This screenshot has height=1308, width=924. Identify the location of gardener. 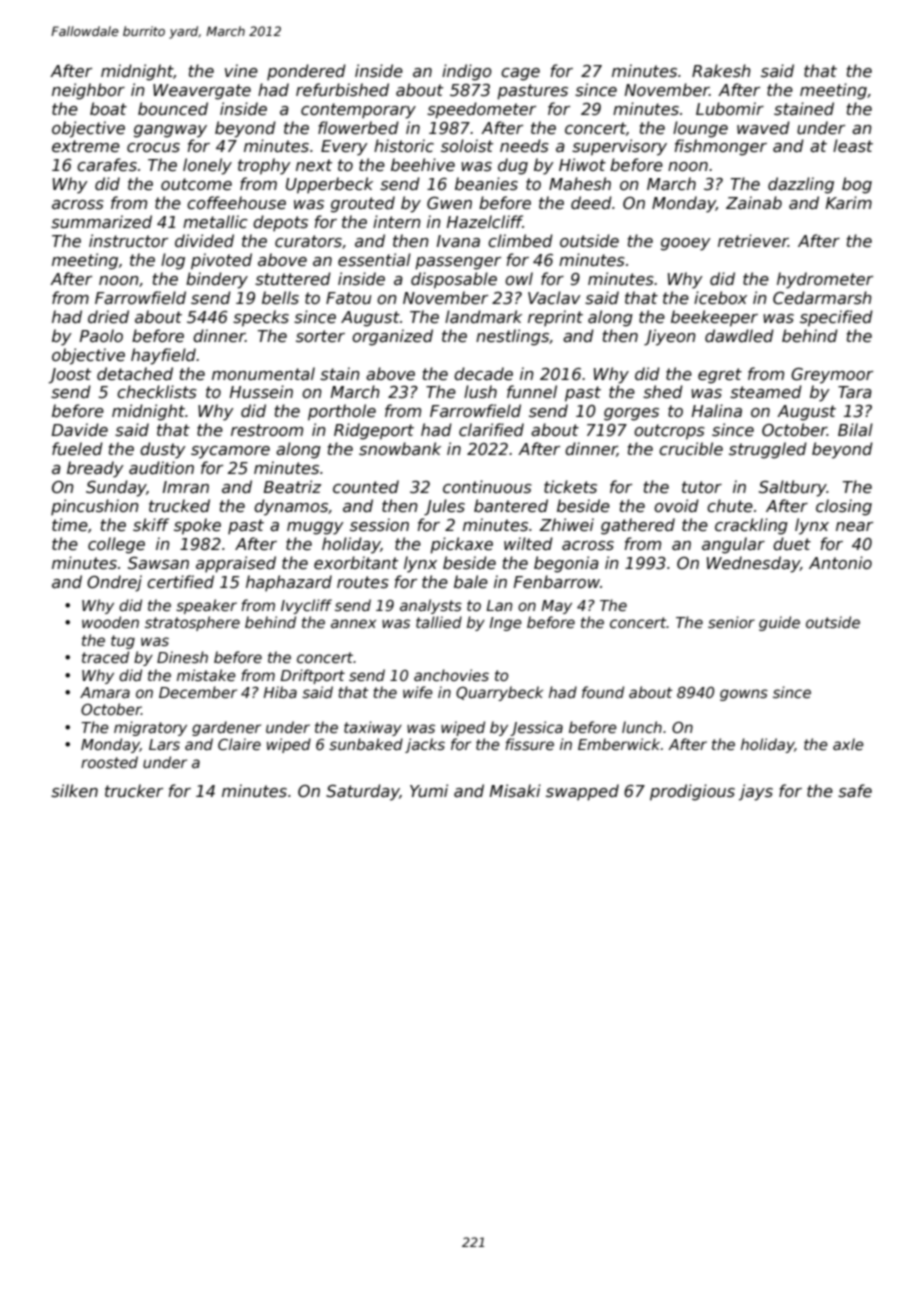
(226, 728).
